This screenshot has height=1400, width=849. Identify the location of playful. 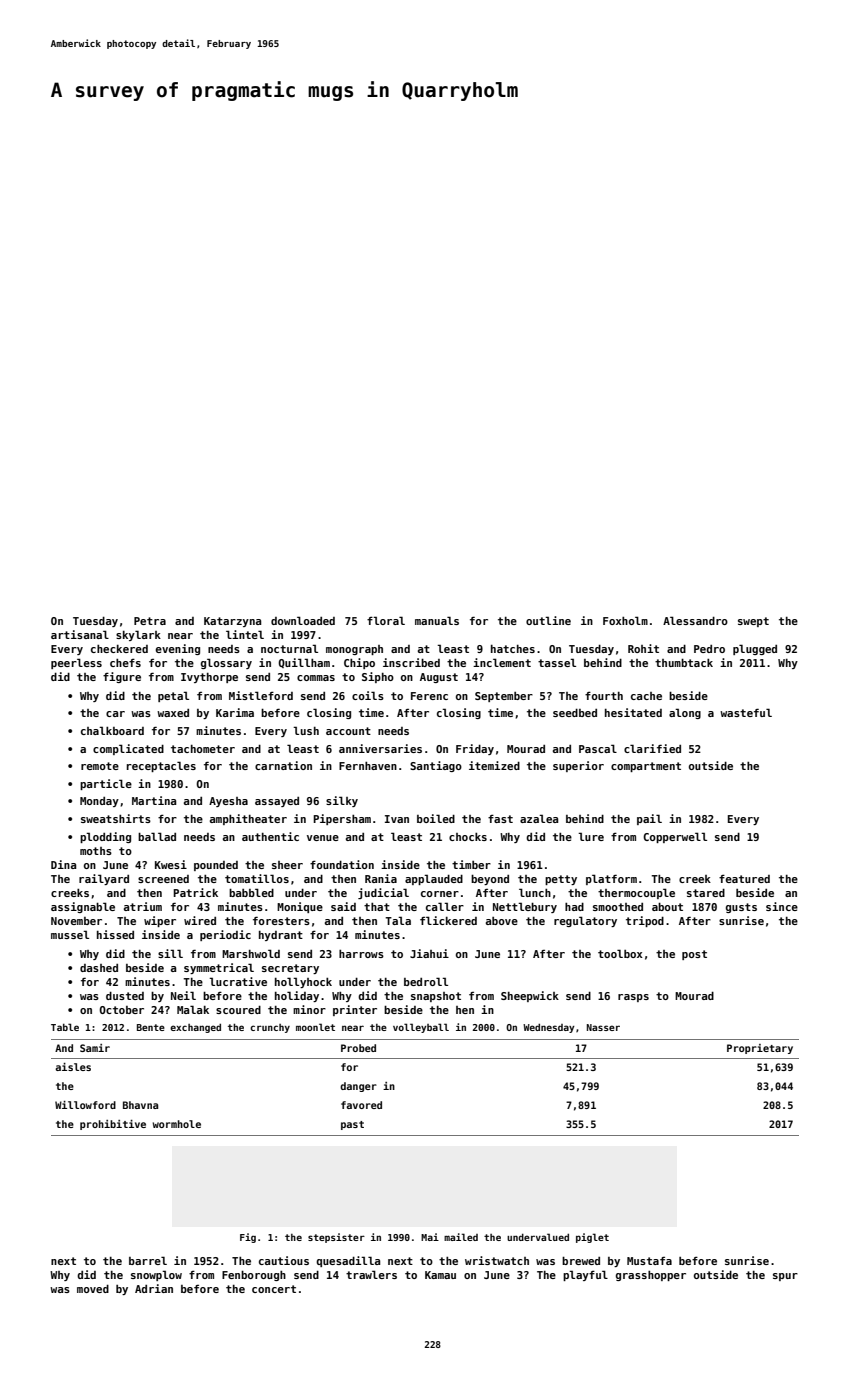
(585, 1275).
